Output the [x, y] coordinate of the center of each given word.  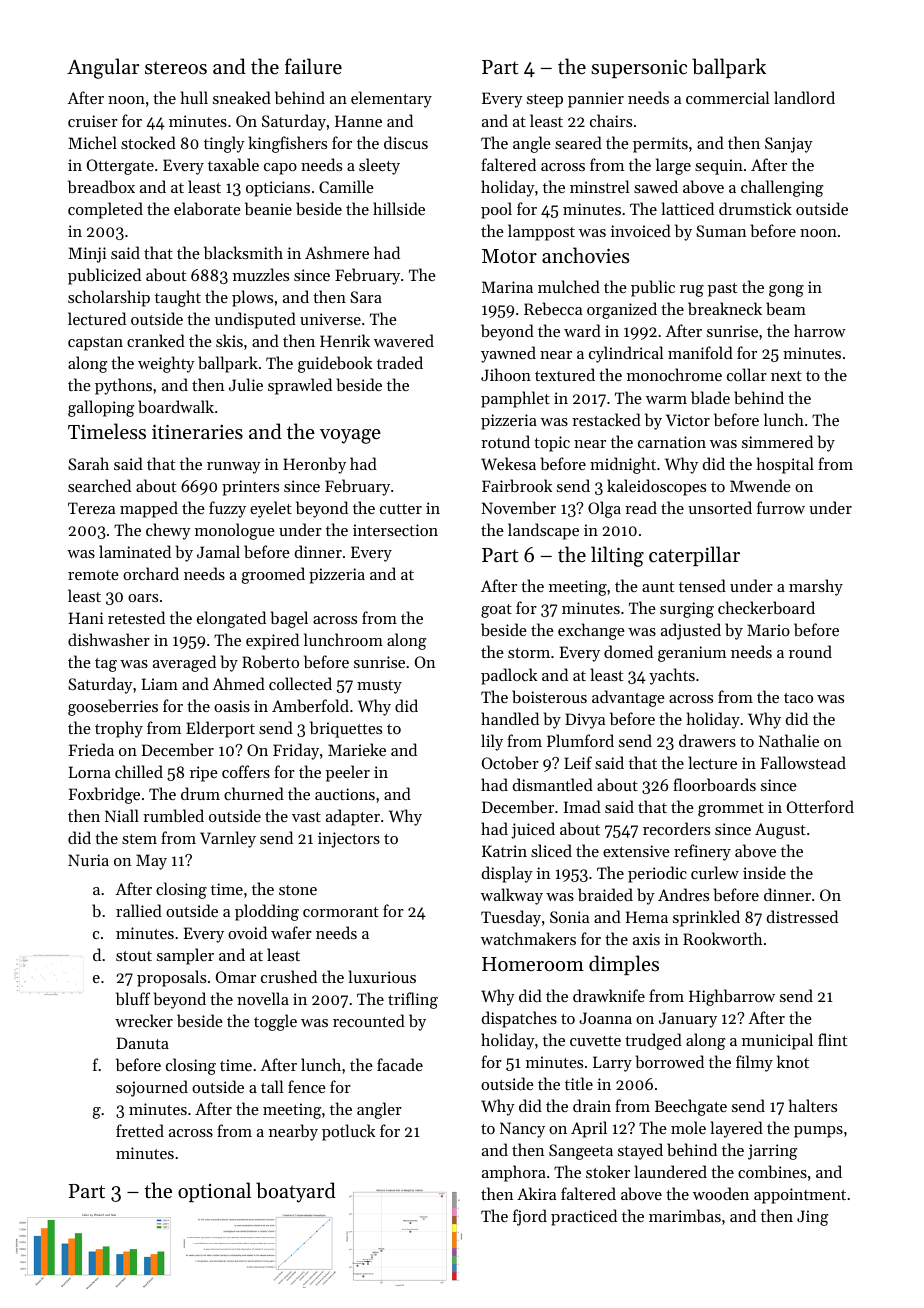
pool [496, 210]
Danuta [143, 1043]
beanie [268, 208]
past [722, 290]
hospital [785, 465]
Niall [122, 815]
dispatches [519, 1019]
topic [552, 444]
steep [545, 101]
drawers [707, 740]
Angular [103, 68]
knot [793, 1061]
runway [234, 468]
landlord [804, 97]
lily [492, 742]
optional [214, 1192]
